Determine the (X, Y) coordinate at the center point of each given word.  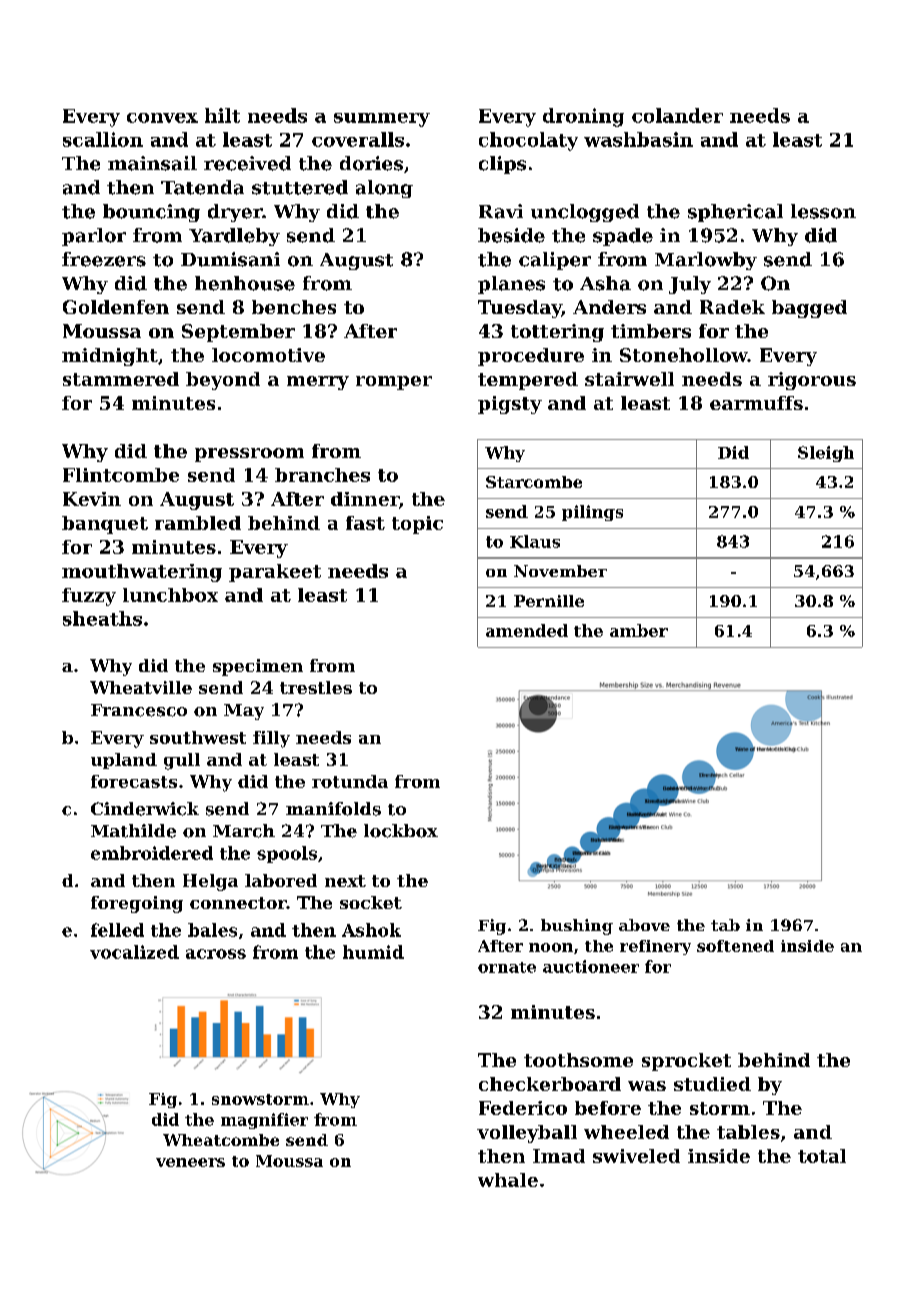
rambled (198, 523)
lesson (823, 211)
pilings (592, 513)
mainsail (152, 163)
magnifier (264, 1121)
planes (511, 285)
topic (417, 525)
